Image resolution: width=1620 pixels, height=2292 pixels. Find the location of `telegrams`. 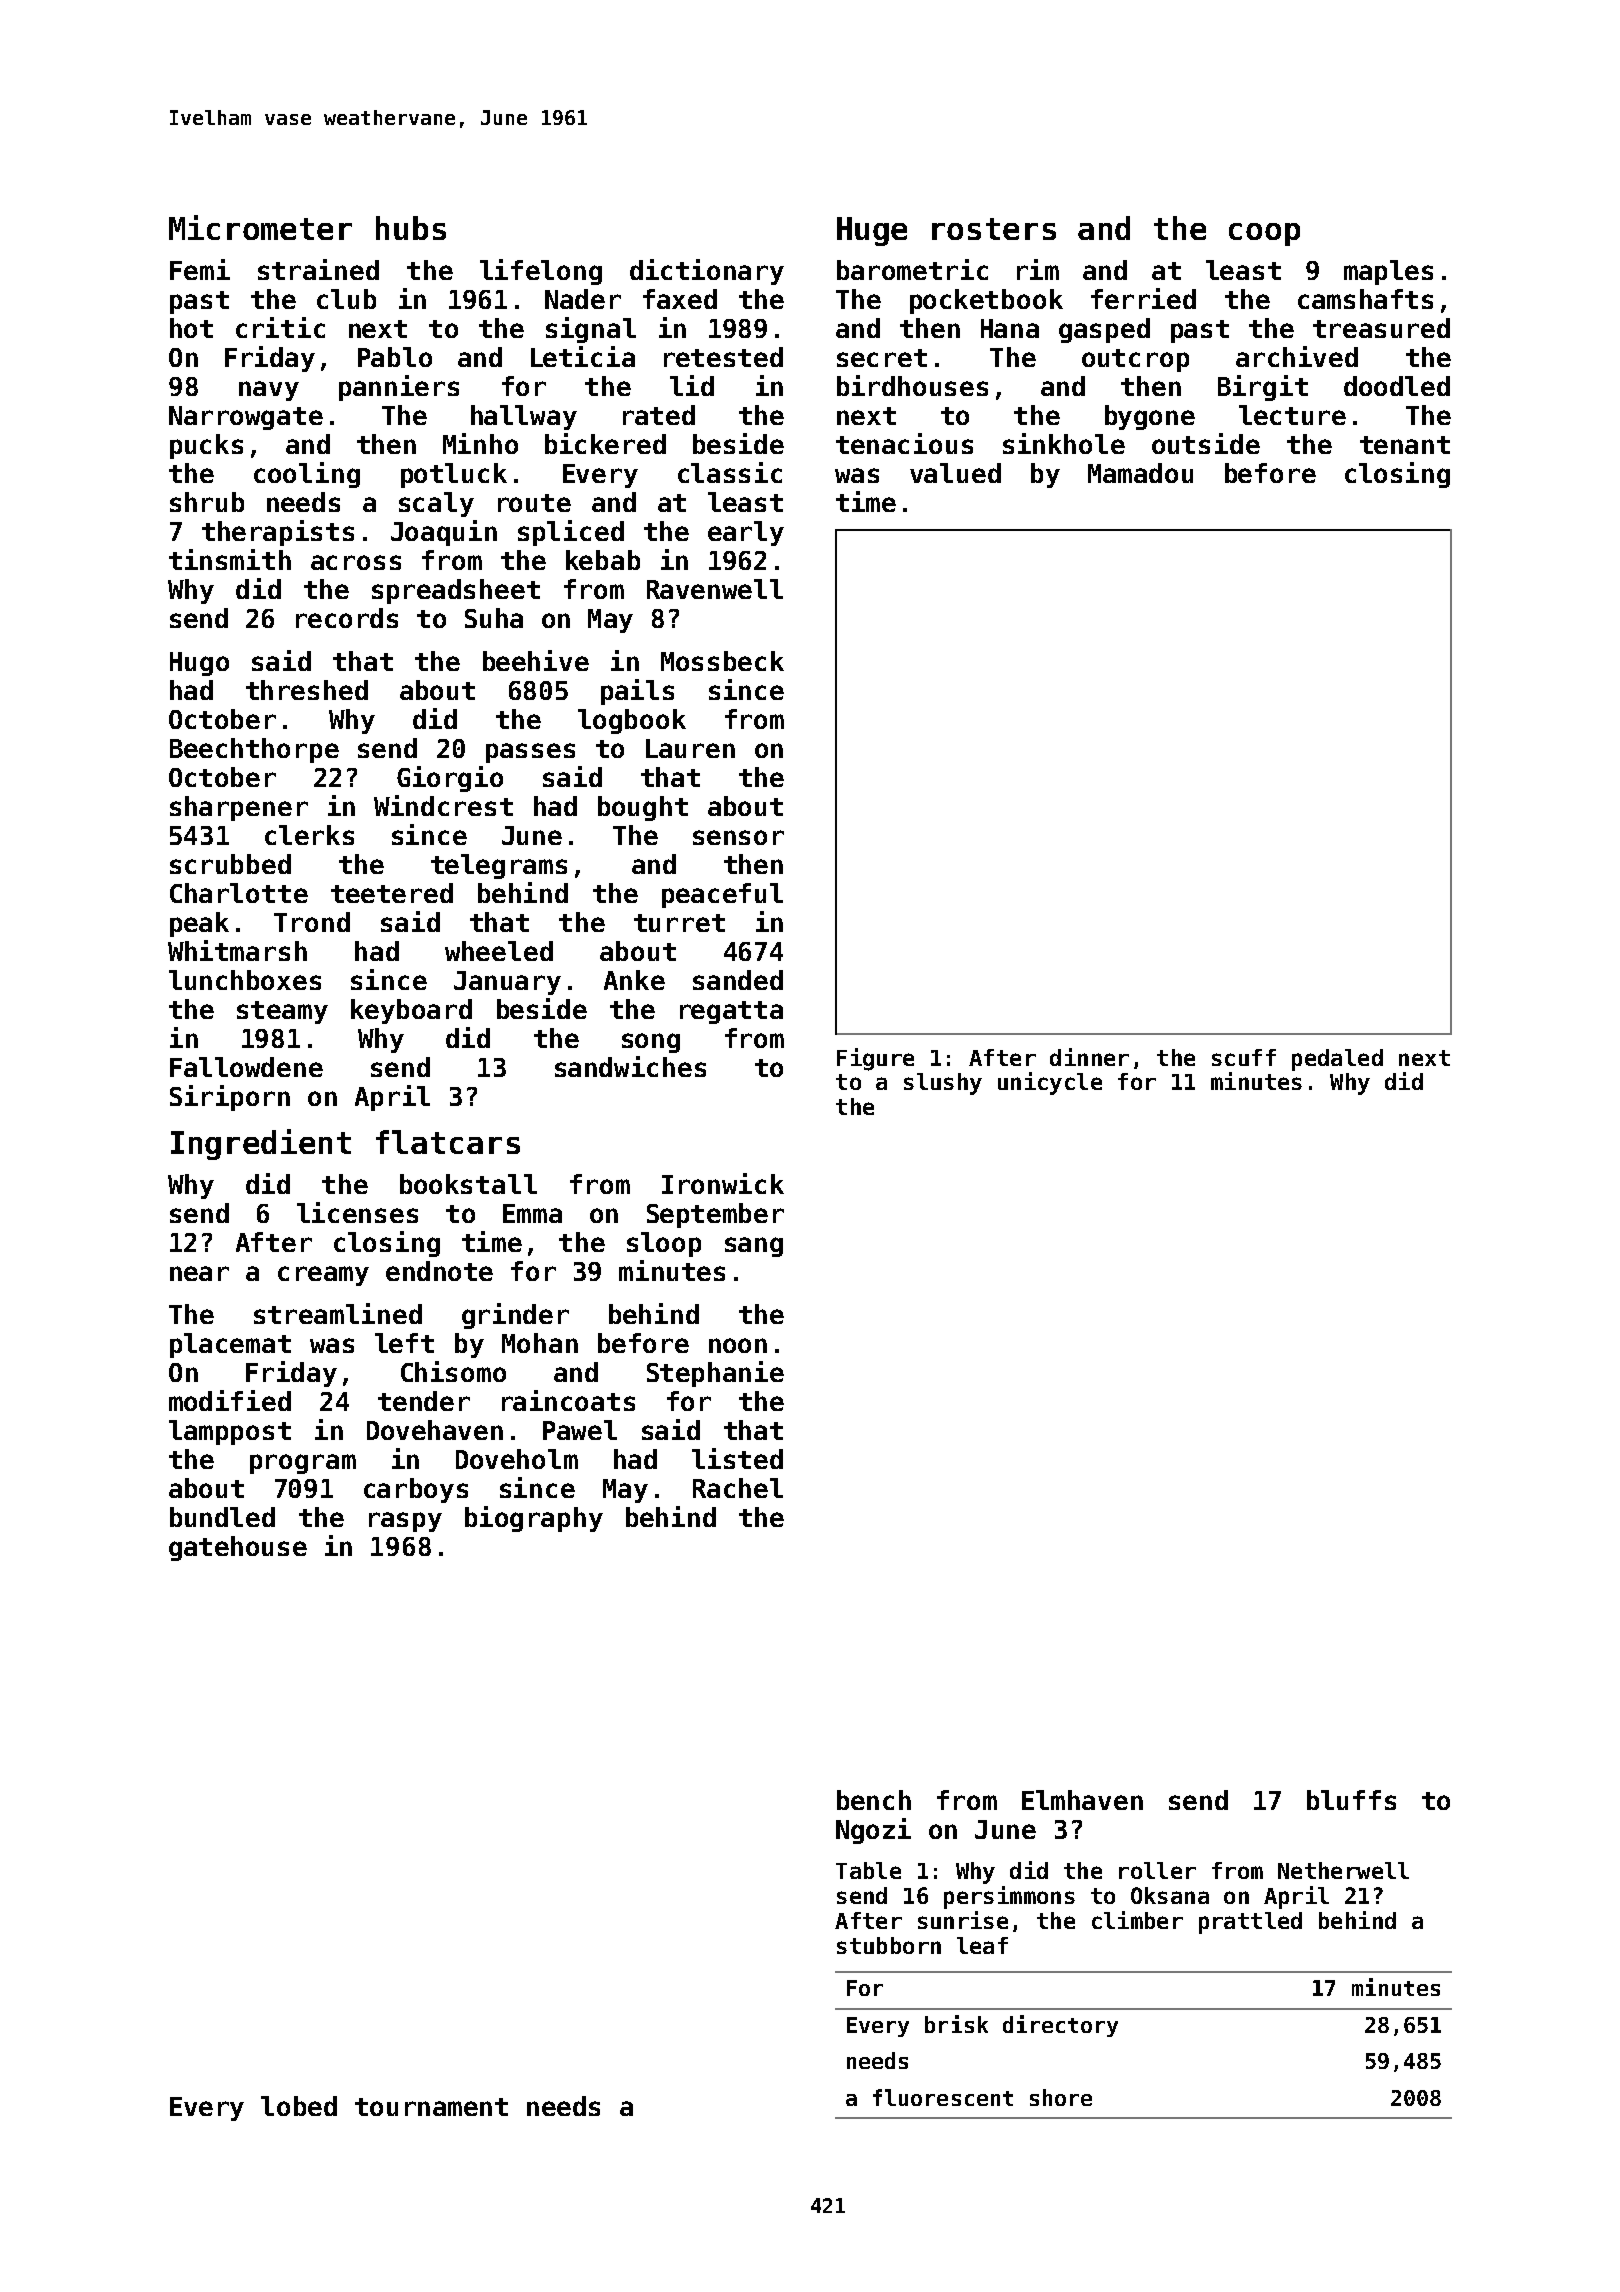

telegrams is located at coordinates (499, 866).
